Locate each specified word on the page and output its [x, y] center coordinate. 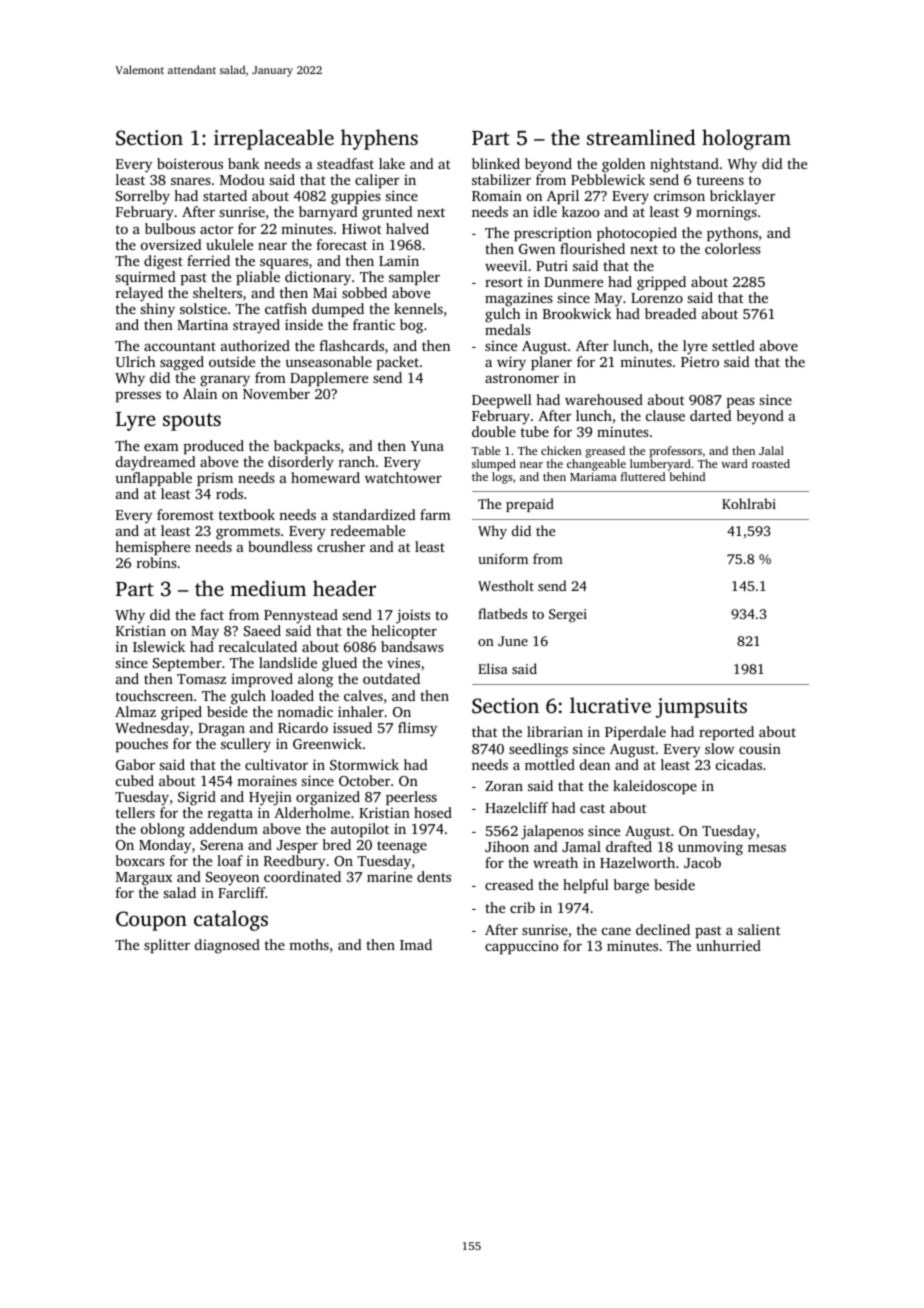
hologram [746, 139]
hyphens [379, 139]
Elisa [493, 668]
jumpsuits [701, 708]
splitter [167, 946]
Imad [416, 944]
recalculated [258, 646]
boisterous [190, 163]
